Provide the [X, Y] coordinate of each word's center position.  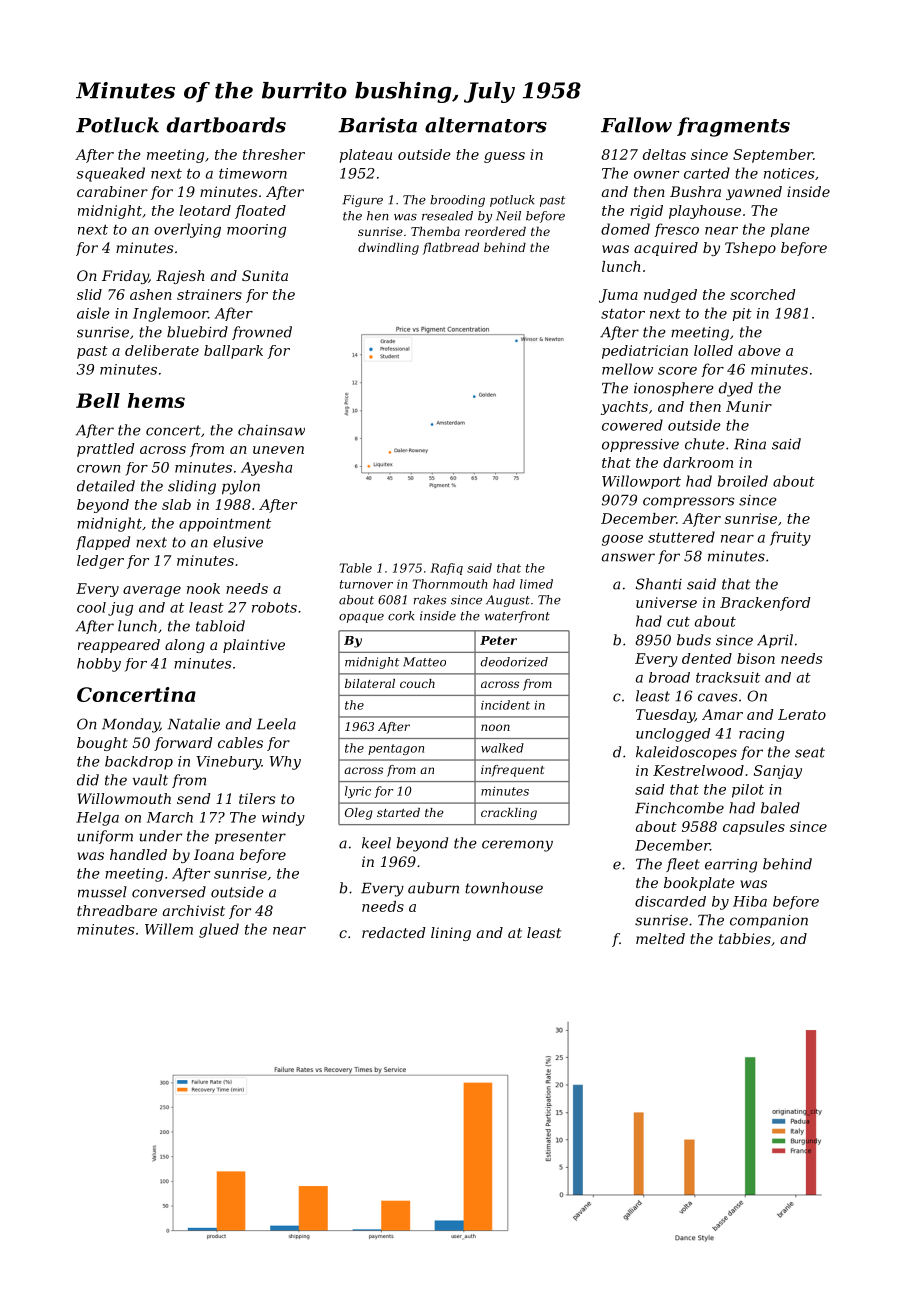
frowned [262, 333]
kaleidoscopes [686, 753]
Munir [749, 406]
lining [451, 934]
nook [203, 588]
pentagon [396, 749]
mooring [256, 231]
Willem [169, 929]
